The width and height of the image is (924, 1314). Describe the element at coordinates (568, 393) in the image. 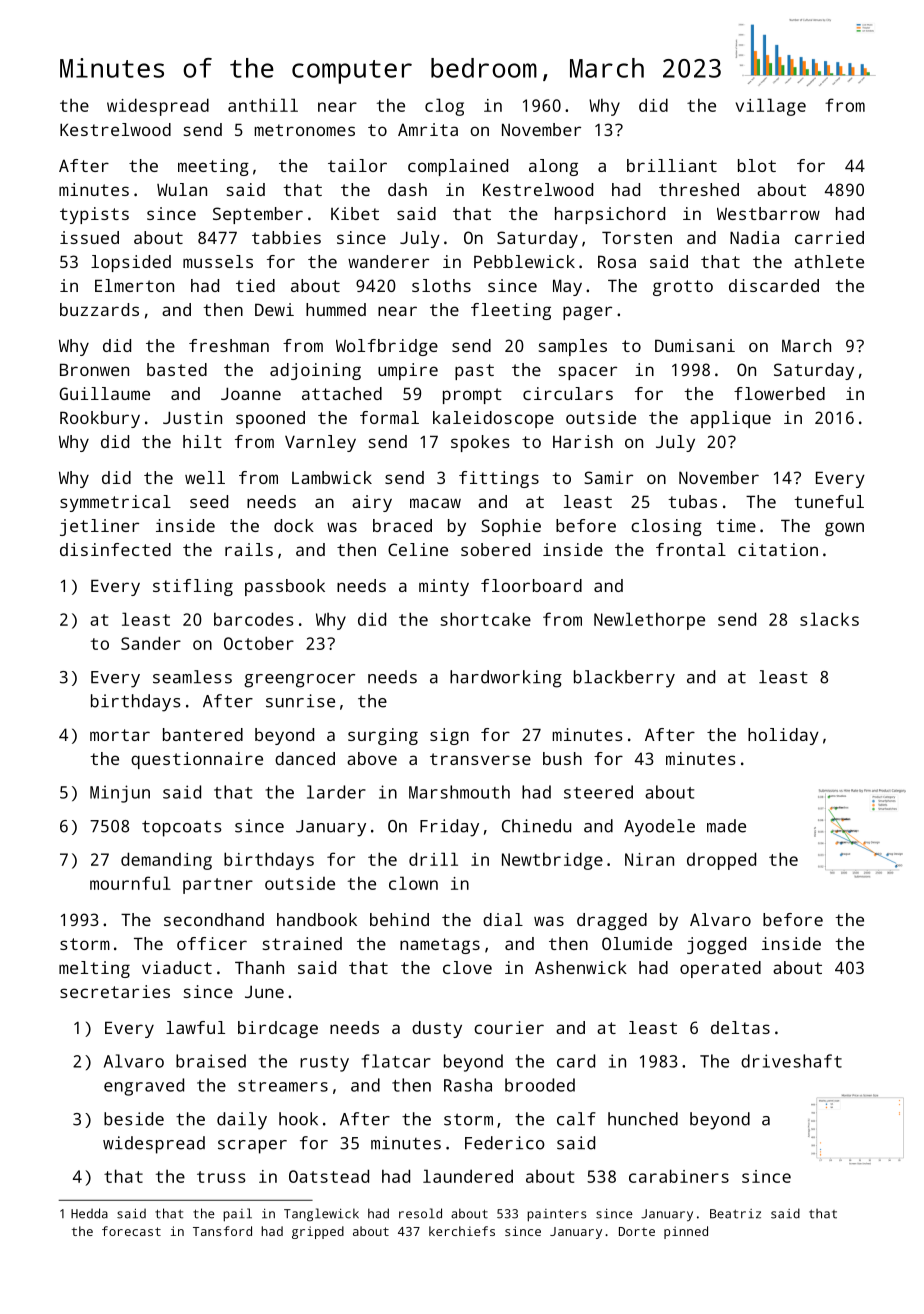

I see `circulars` at that location.
